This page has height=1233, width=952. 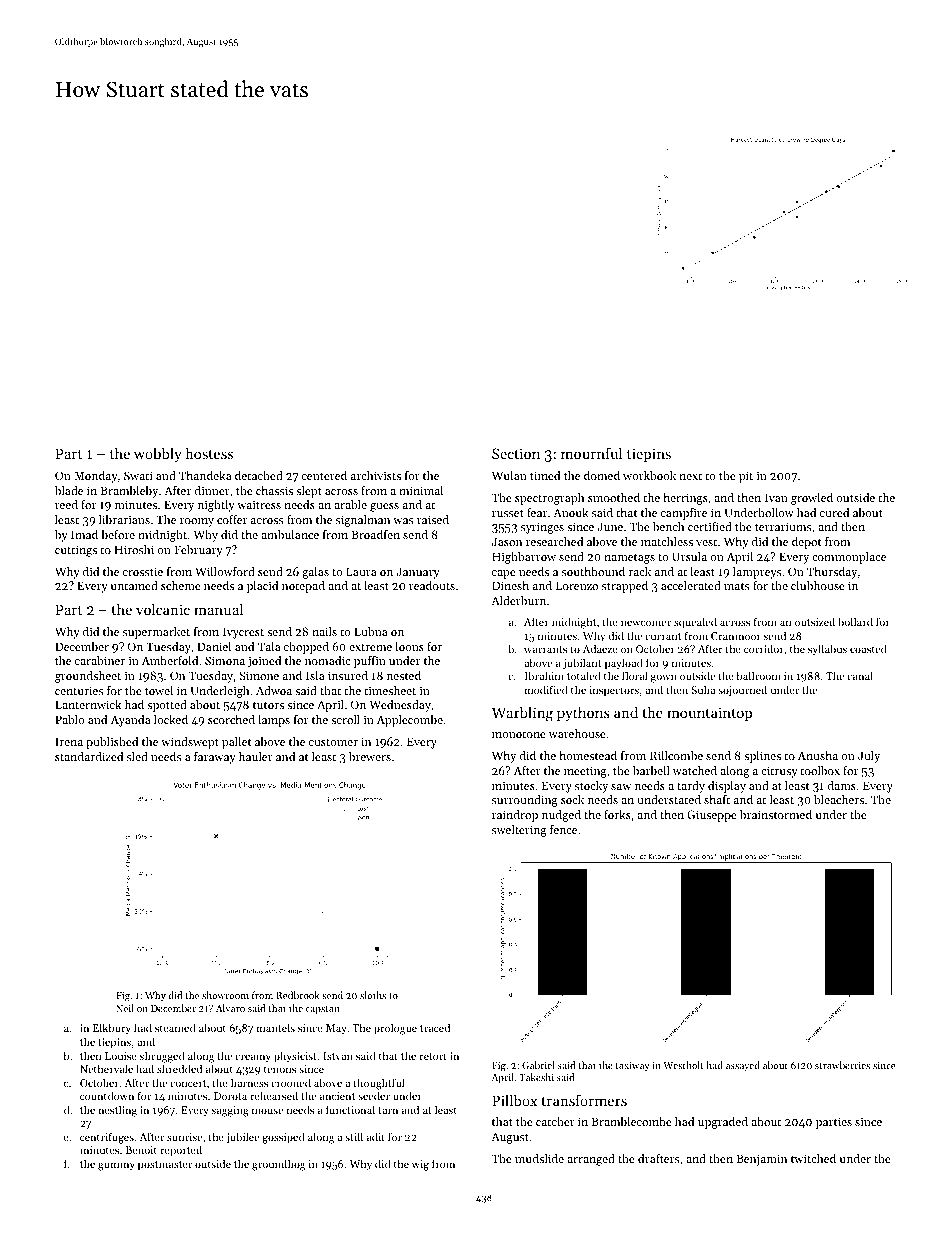 What do you see at coordinates (563, 829) in the page?
I see `fence` at bounding box center [563, 829].
